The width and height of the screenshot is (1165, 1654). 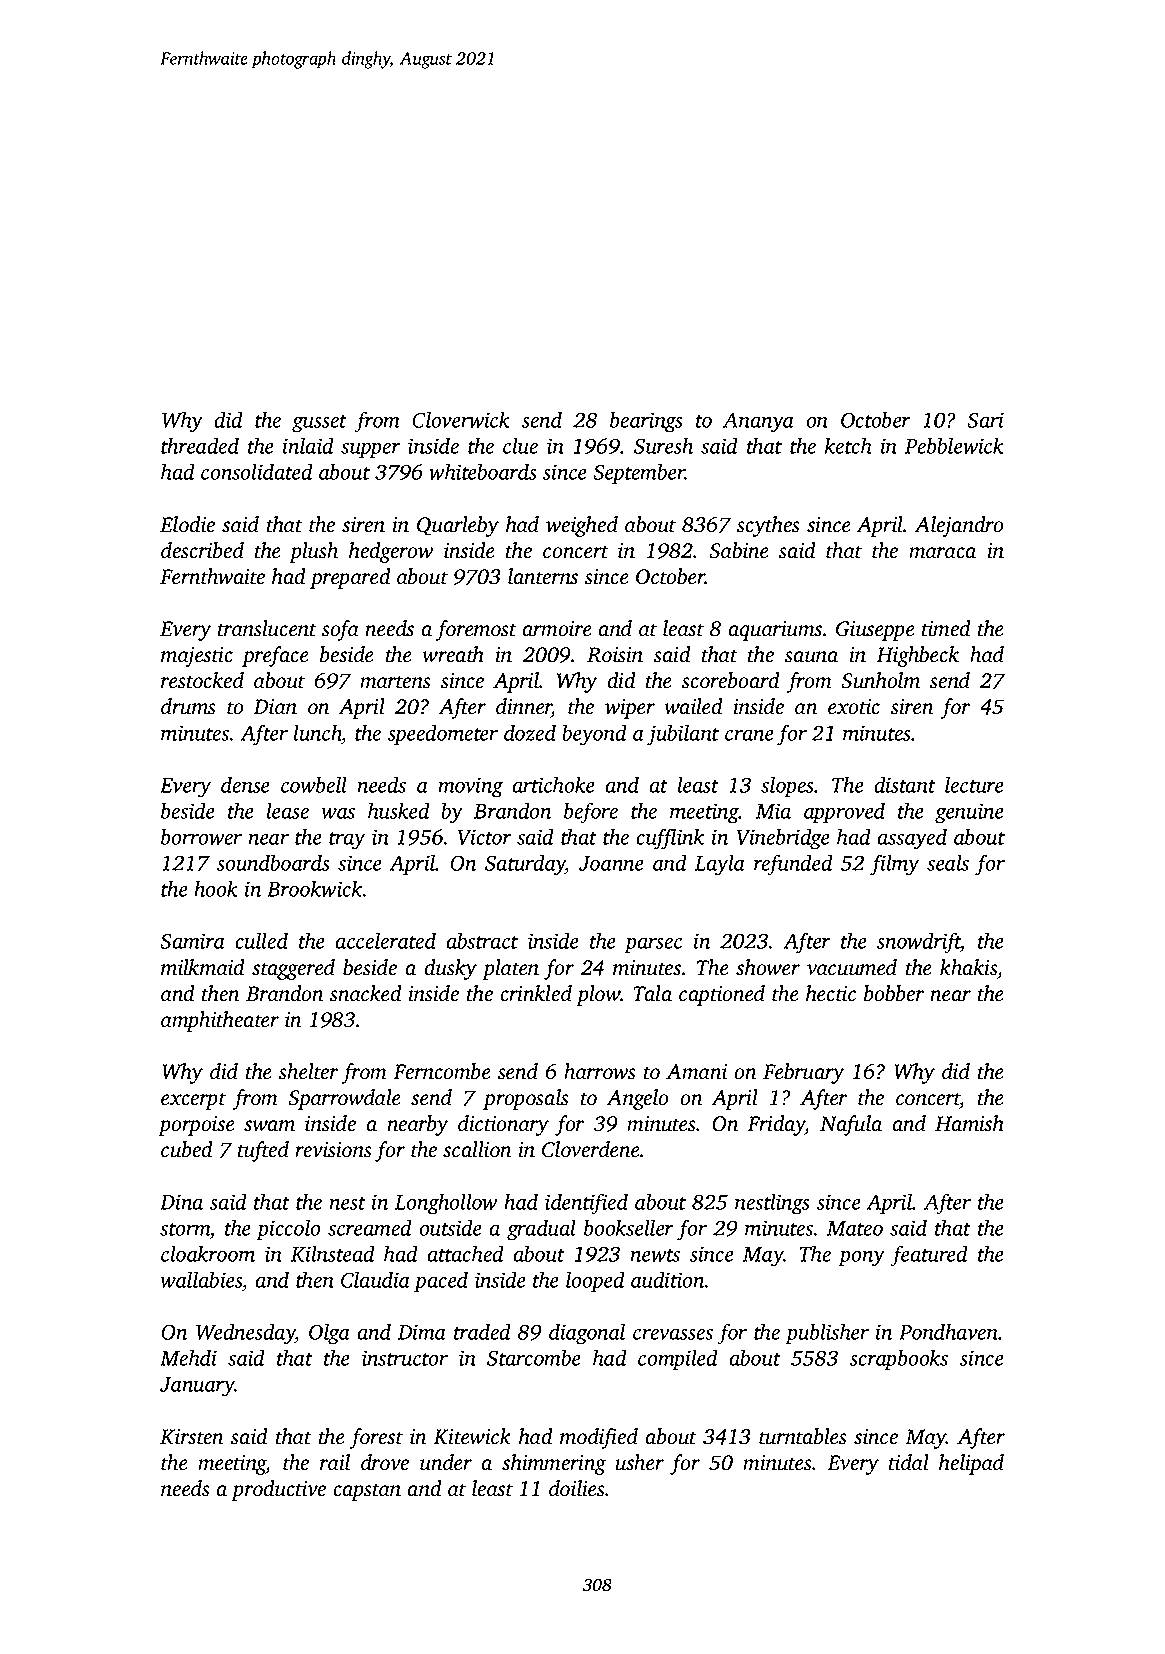 What do you see at coordinates (191, 1437) in the screenshot?
I see `Kirsten` at bounding box center [191, 1437].
